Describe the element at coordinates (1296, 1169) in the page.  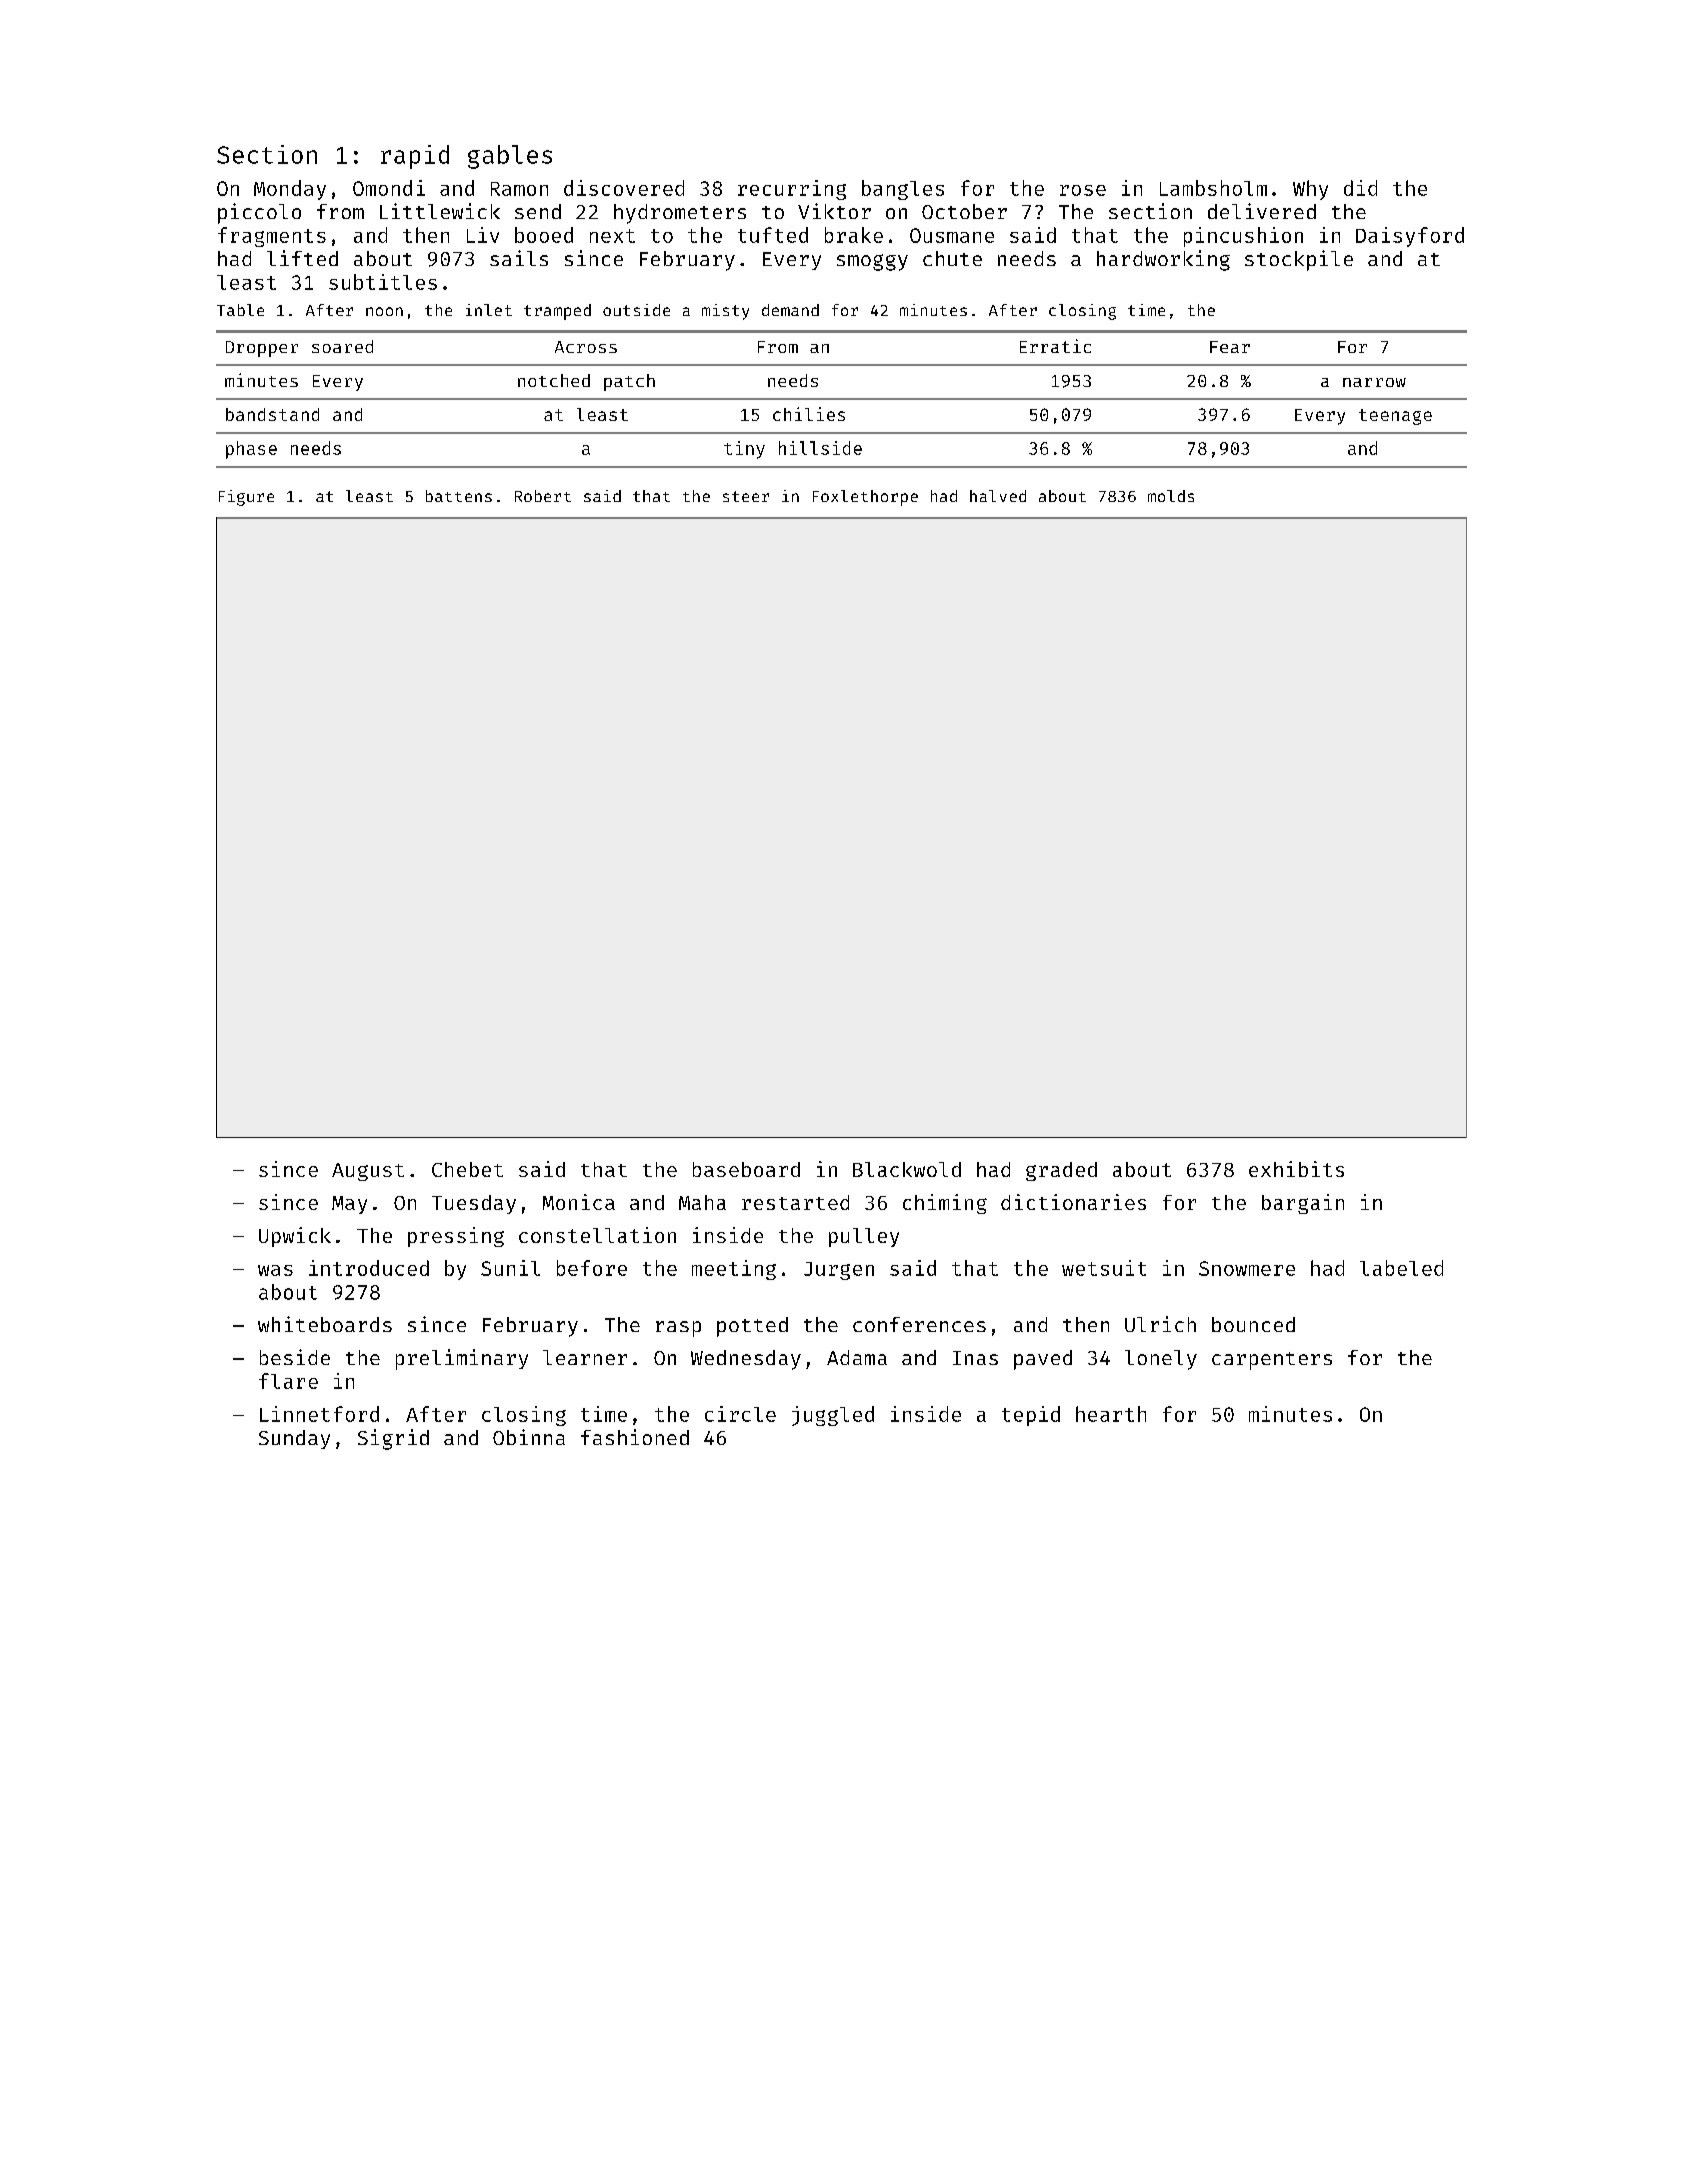
I see `exhibits` at that location.
